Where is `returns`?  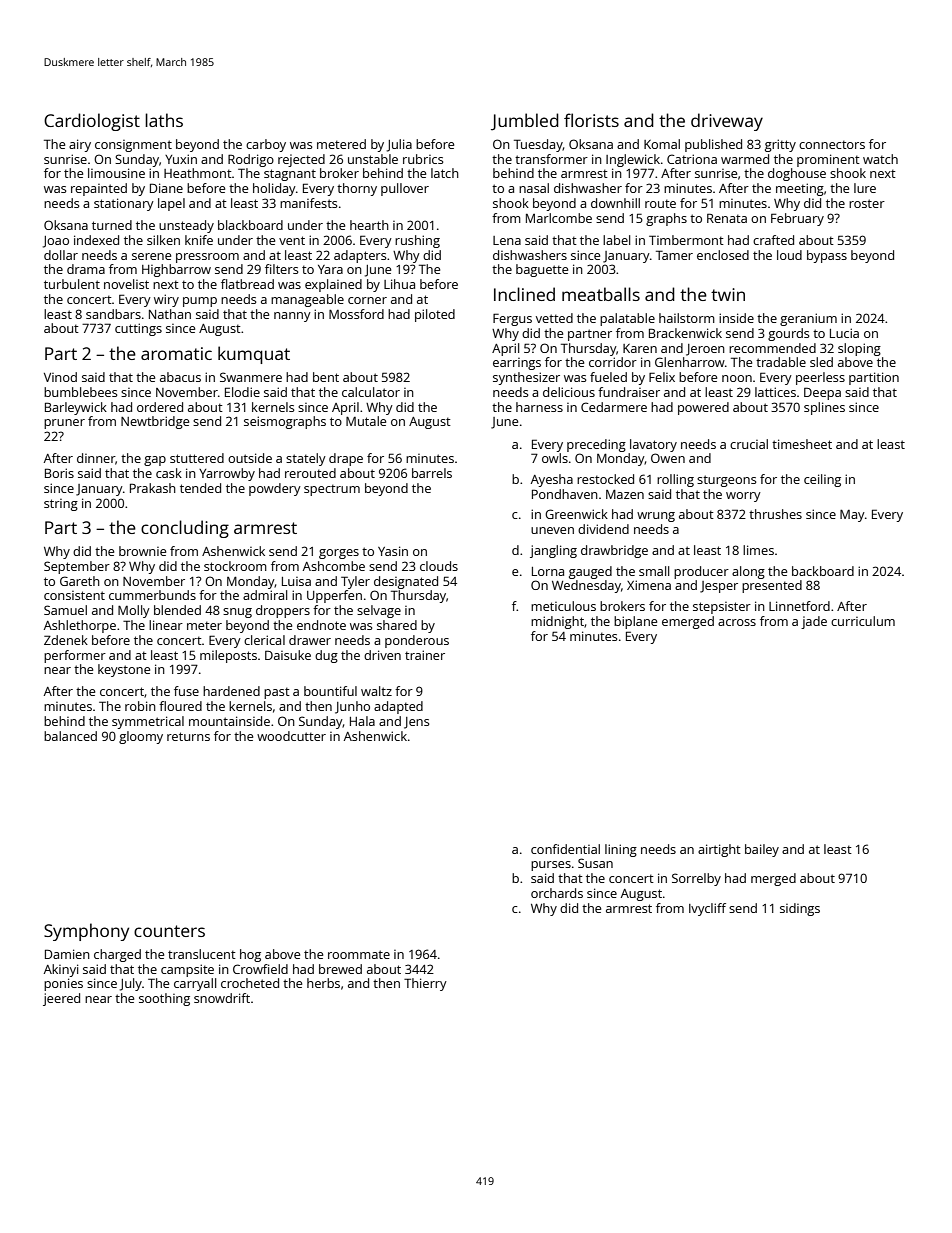 returns is located at coordinates (188, 736).
